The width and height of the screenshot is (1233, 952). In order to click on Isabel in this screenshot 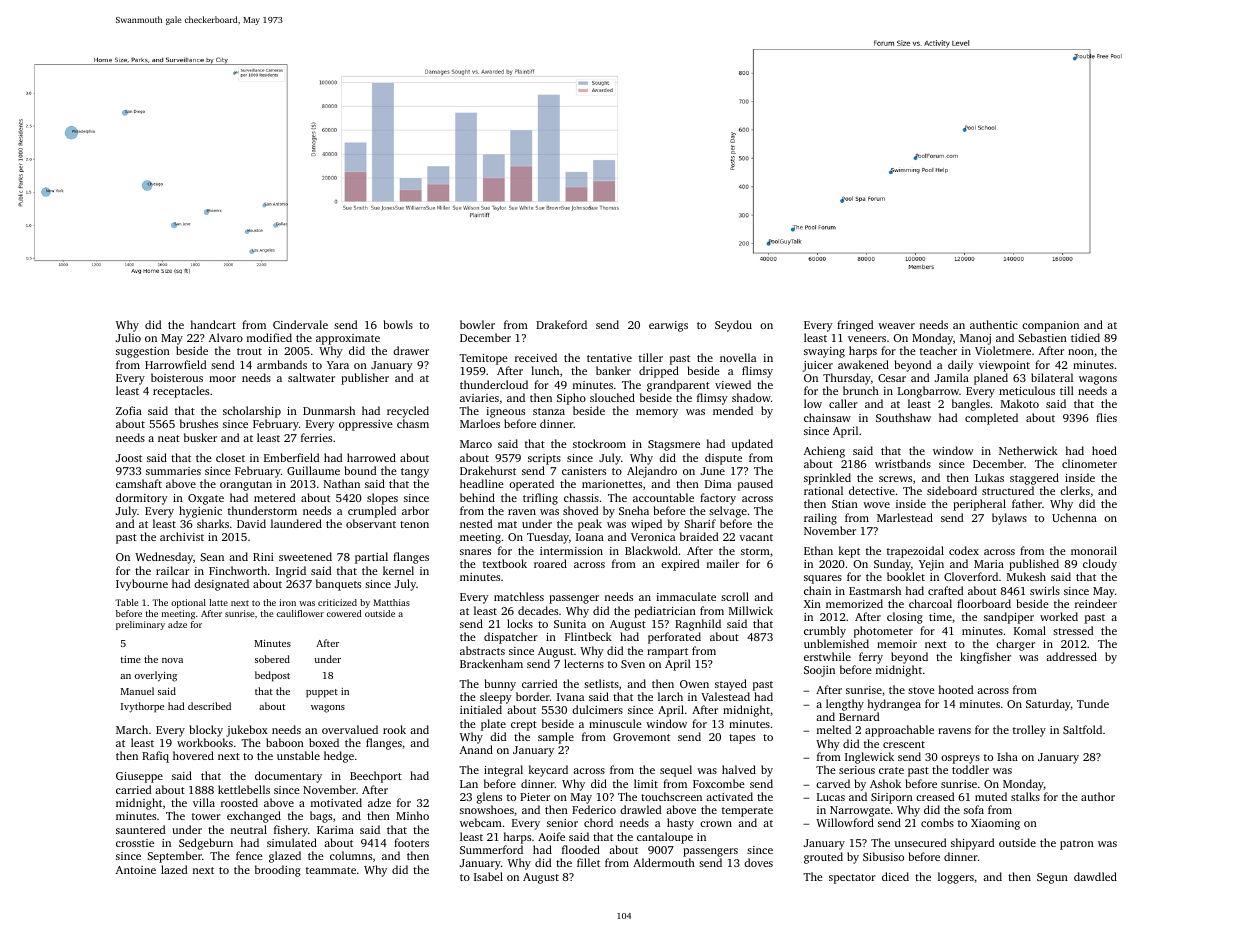, I will do `click(488, 876)`.
